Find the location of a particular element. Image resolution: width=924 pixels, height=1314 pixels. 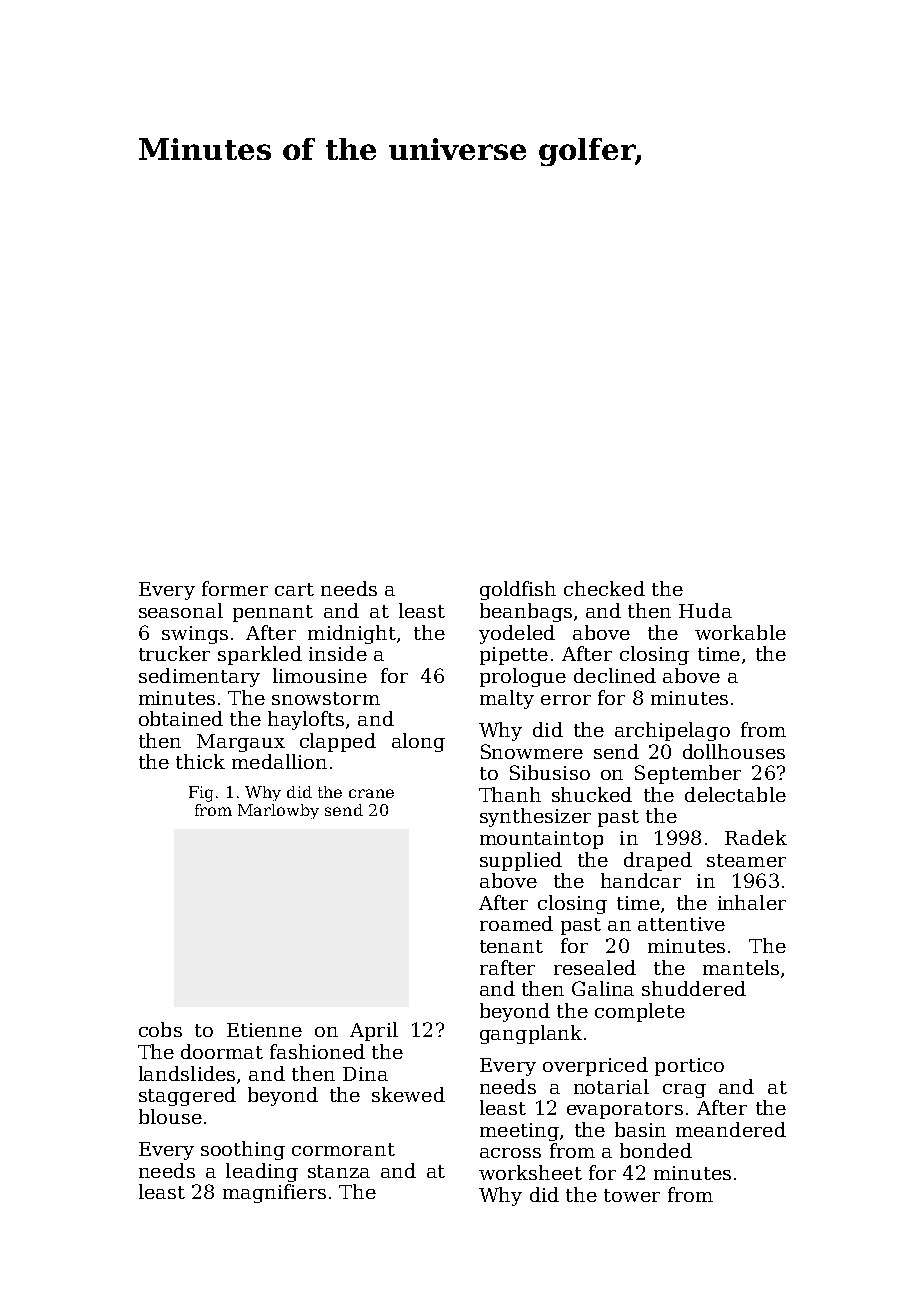

worksheet is located at coordinates (530, 1172).
